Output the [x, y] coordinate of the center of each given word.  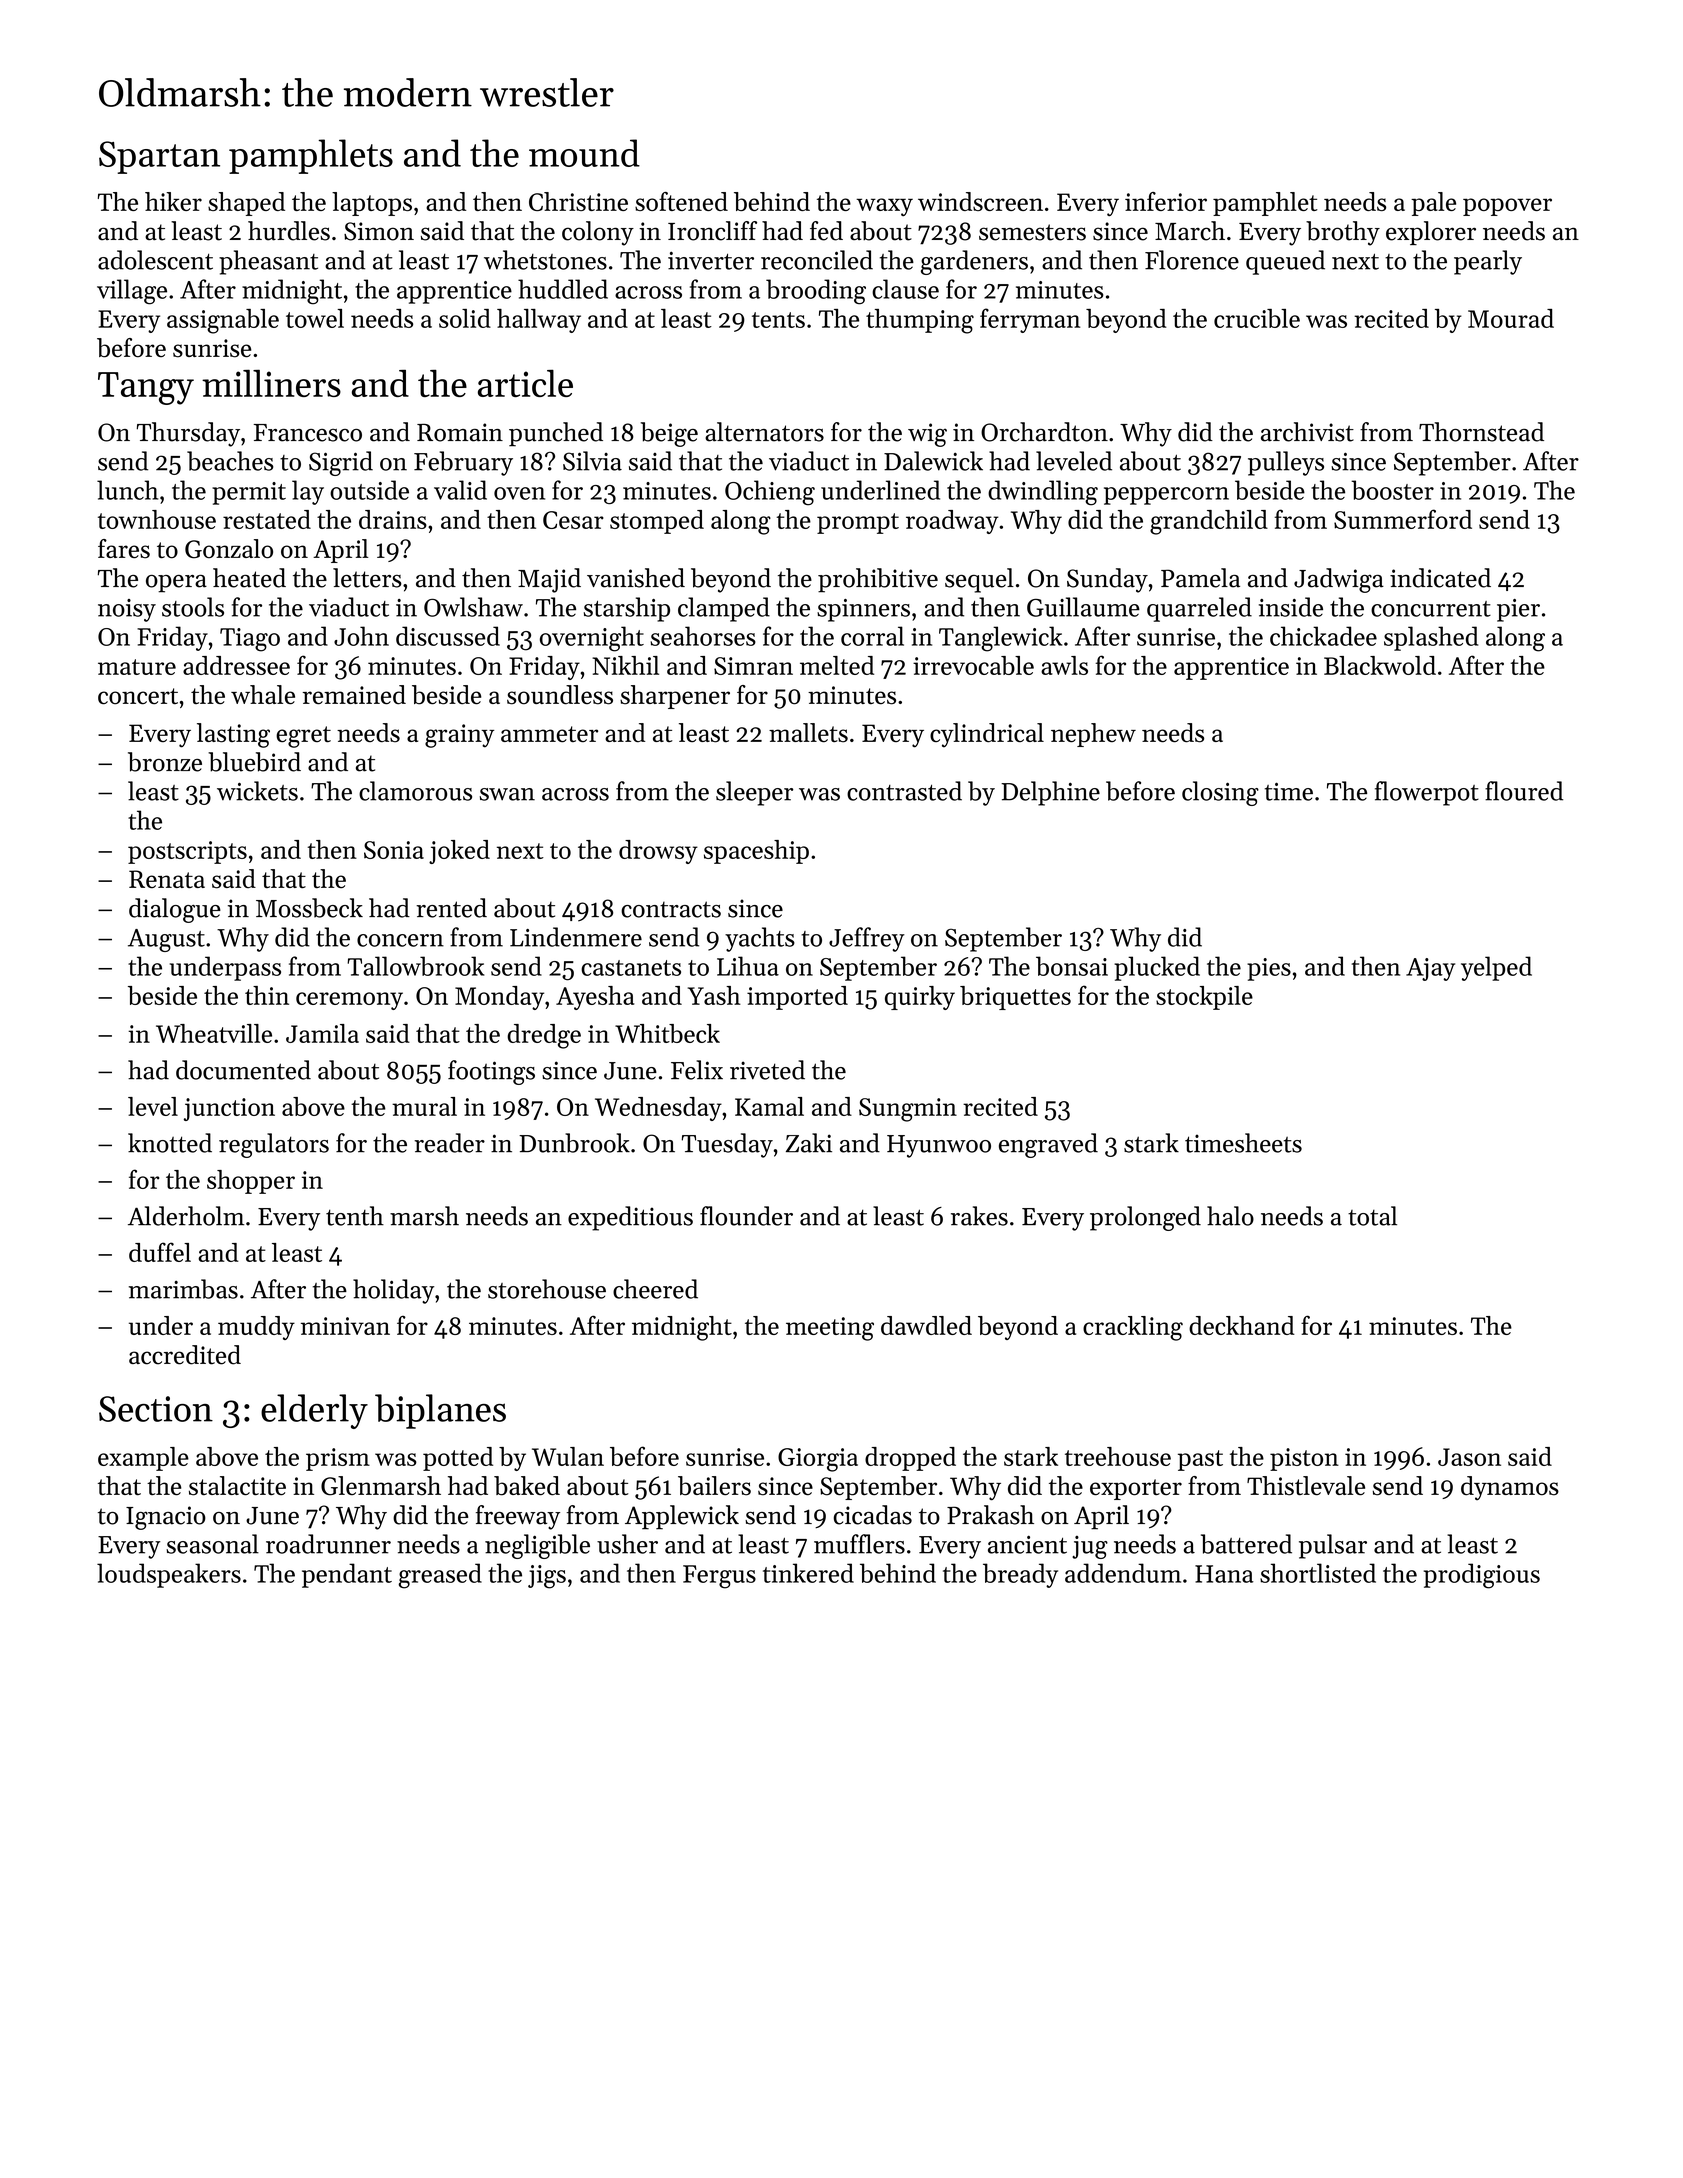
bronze [165, 762]
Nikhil [625, 665]
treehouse [1118, 1456]
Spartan [159, 157]
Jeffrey [867, 939]
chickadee [1323, 636]
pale [1433, 204]
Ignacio [166, 1518]
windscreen [980, 201]
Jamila [322, 1033]
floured [1524, 791]
